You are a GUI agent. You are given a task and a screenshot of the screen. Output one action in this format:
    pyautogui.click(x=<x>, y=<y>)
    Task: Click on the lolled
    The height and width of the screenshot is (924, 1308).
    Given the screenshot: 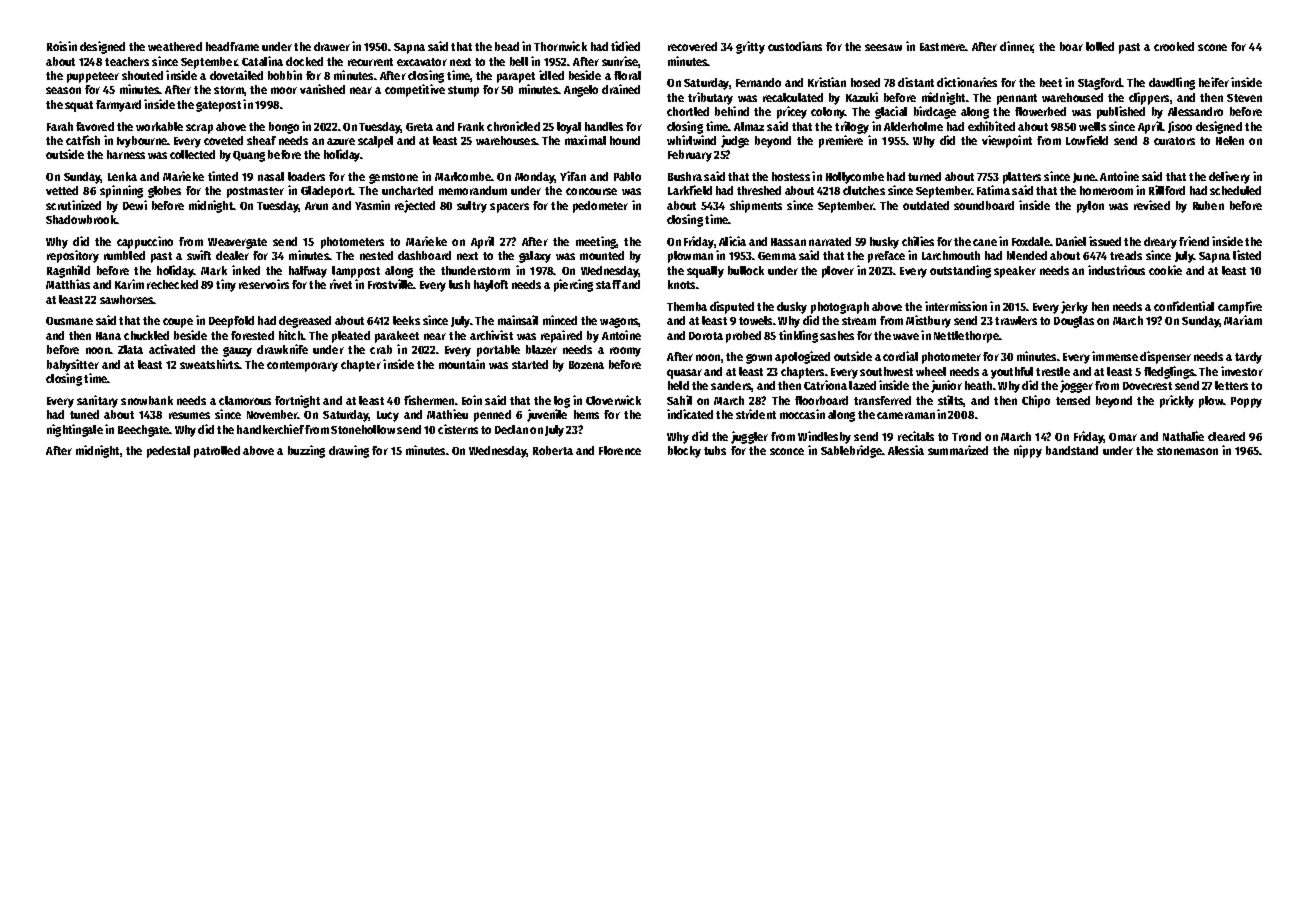 What is the action you would take?
    pyautogui.click(x=1100, y=46)
